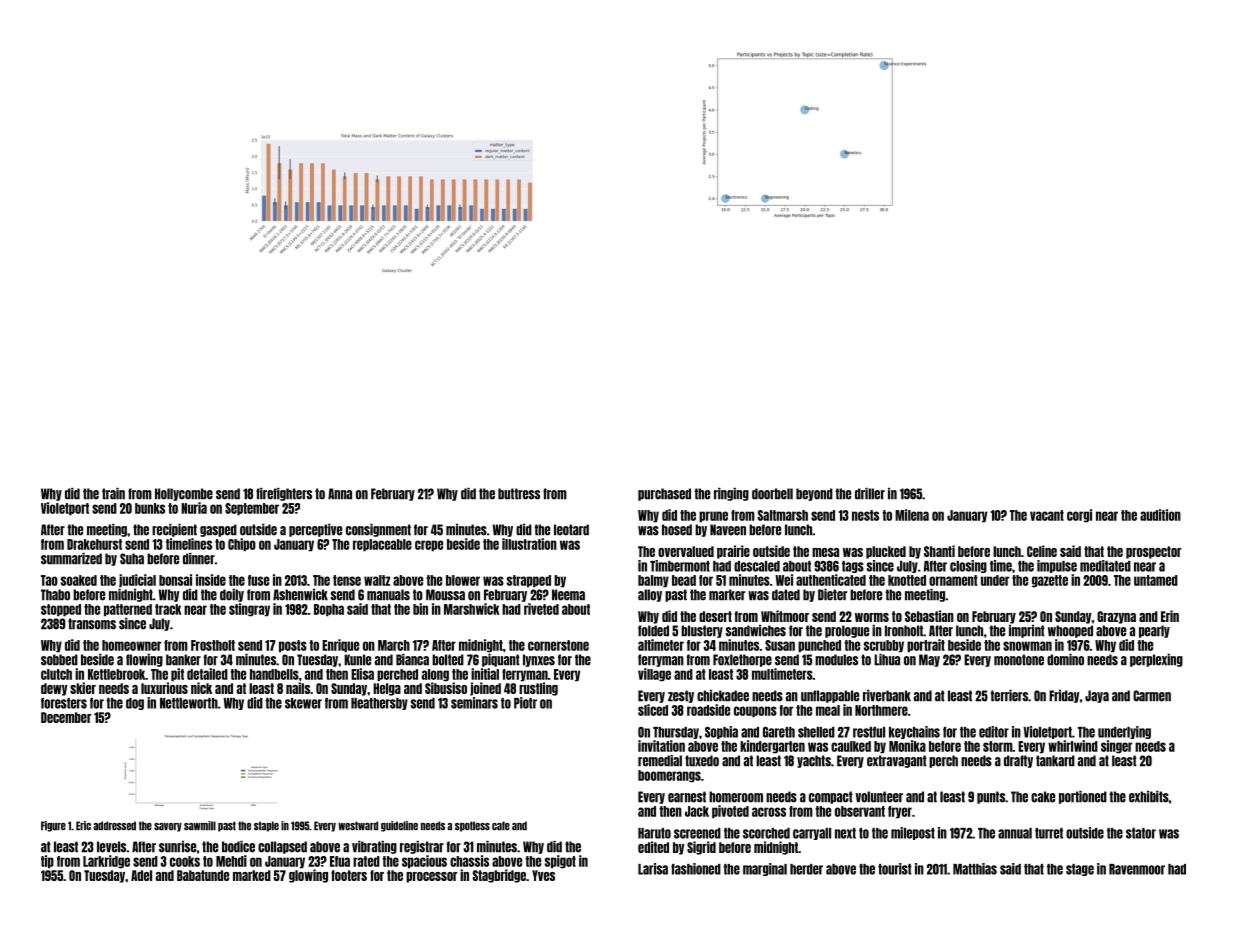 This screenshot has height=952, width=1233. What do you see at coordinates (94, 544) in the screenshot?
I see `Drakehurst` at bounding box center [94, 544].
